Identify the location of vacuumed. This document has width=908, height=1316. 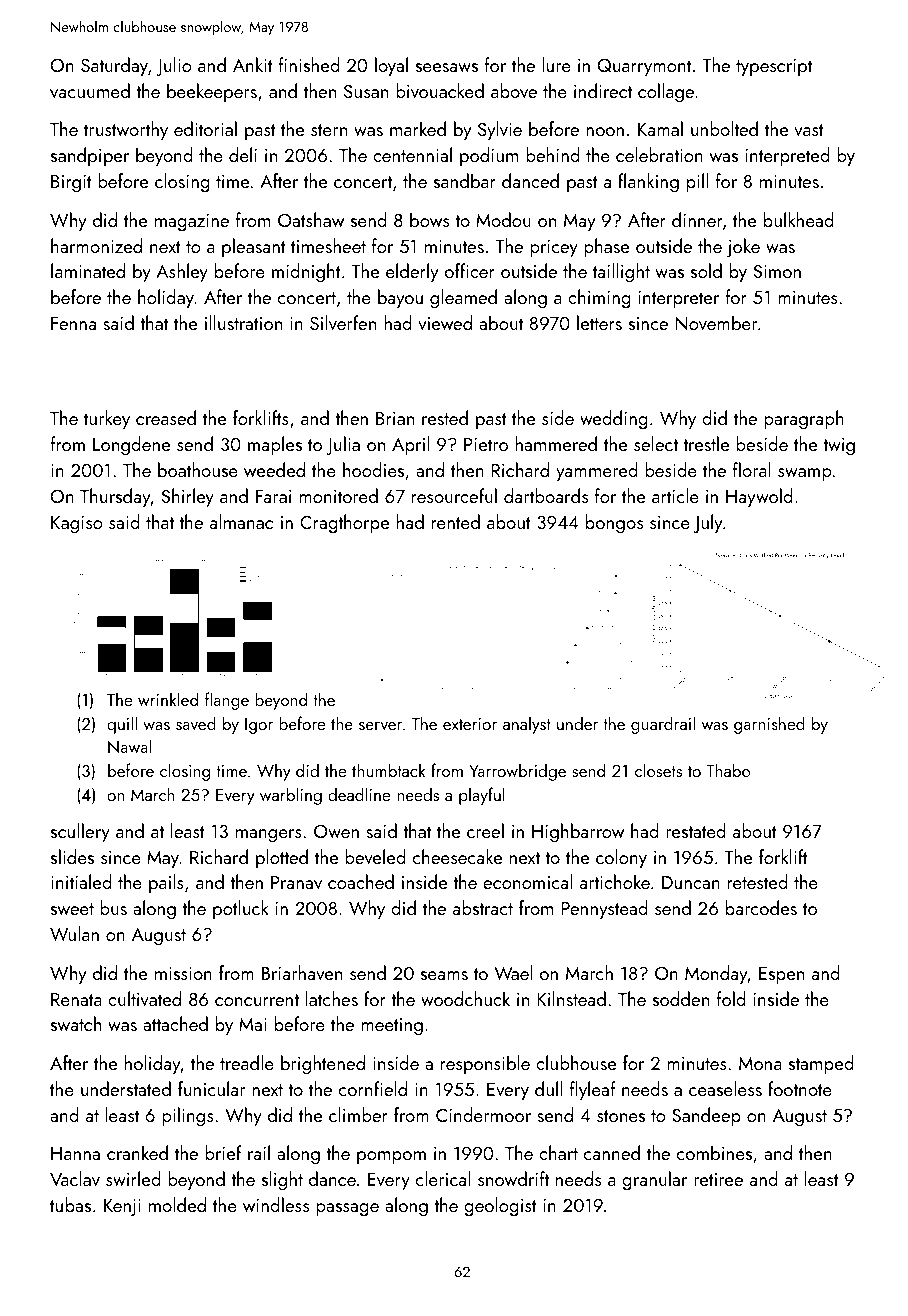
(90, 90).
